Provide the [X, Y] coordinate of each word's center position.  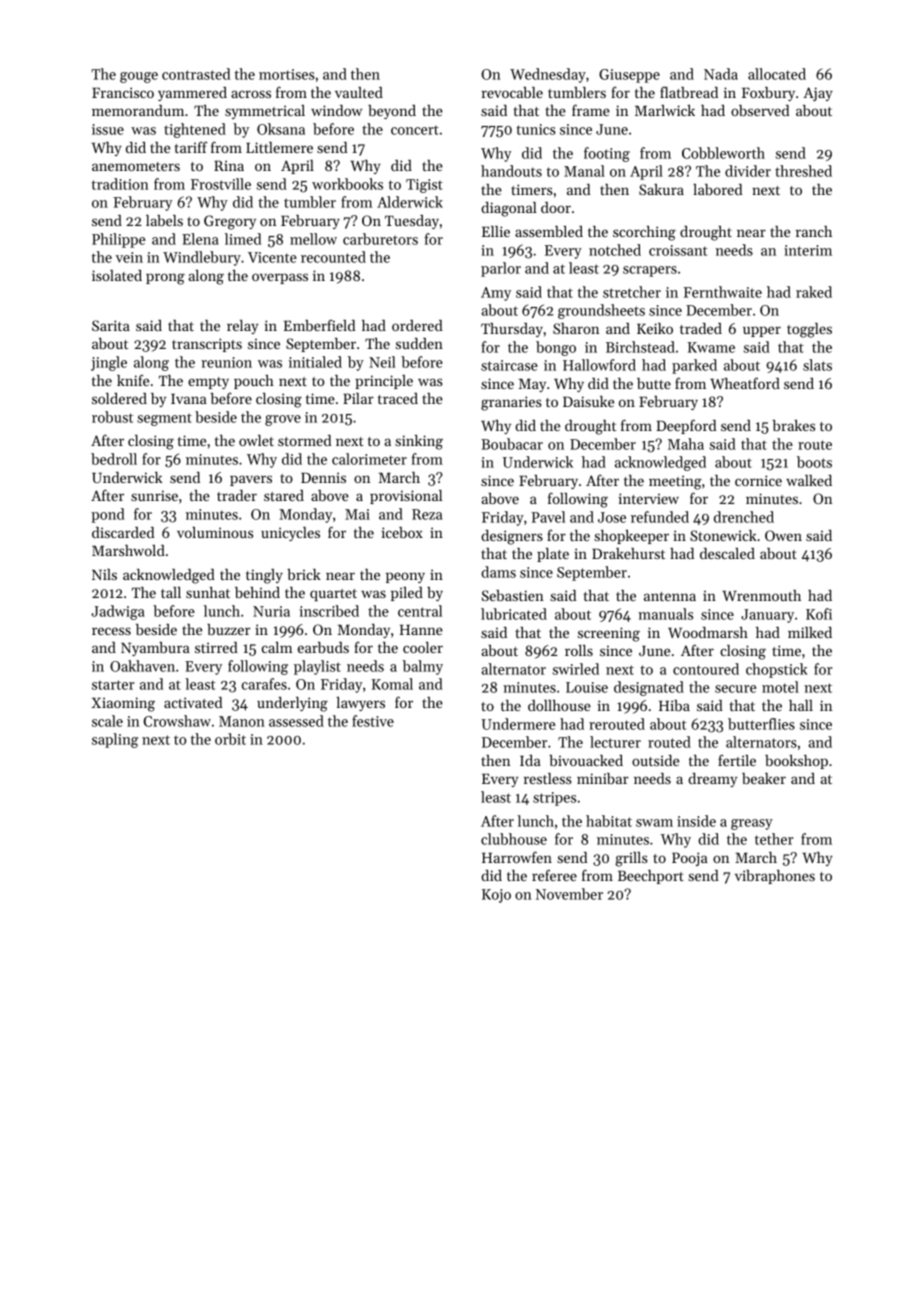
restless [548, 778]
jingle [109, 363]
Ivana [189, 399]
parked [694, 366]
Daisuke [588, 401]
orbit [230, 739]
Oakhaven [142, 666]
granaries [511, 403]
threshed [803, 171]
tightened [195, 130]
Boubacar [512, 444]
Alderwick [410, 202]
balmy [422, 667]
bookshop [796, 762]
